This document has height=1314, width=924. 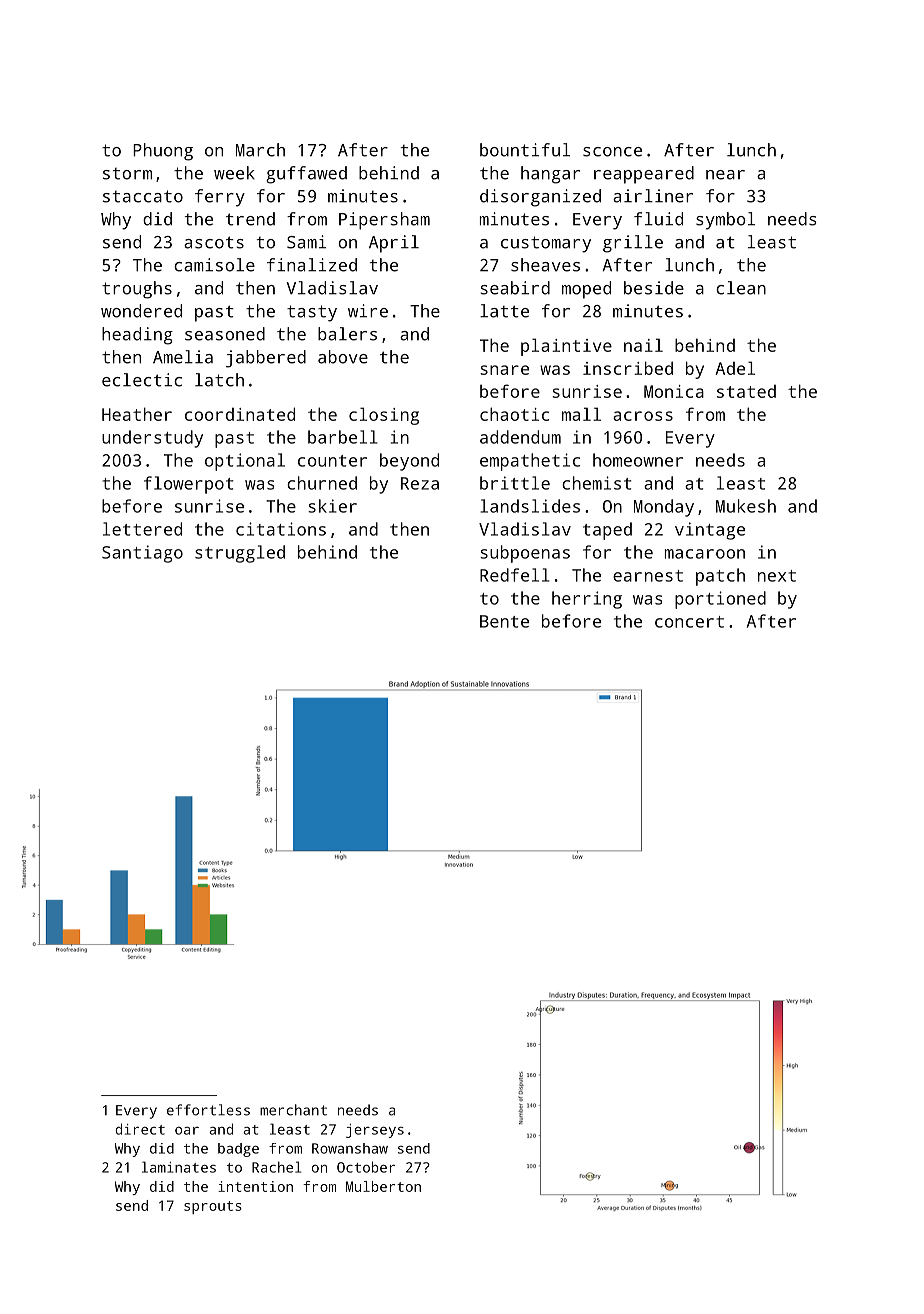 I want to click on bountiful, so click(x=525, y=150).
